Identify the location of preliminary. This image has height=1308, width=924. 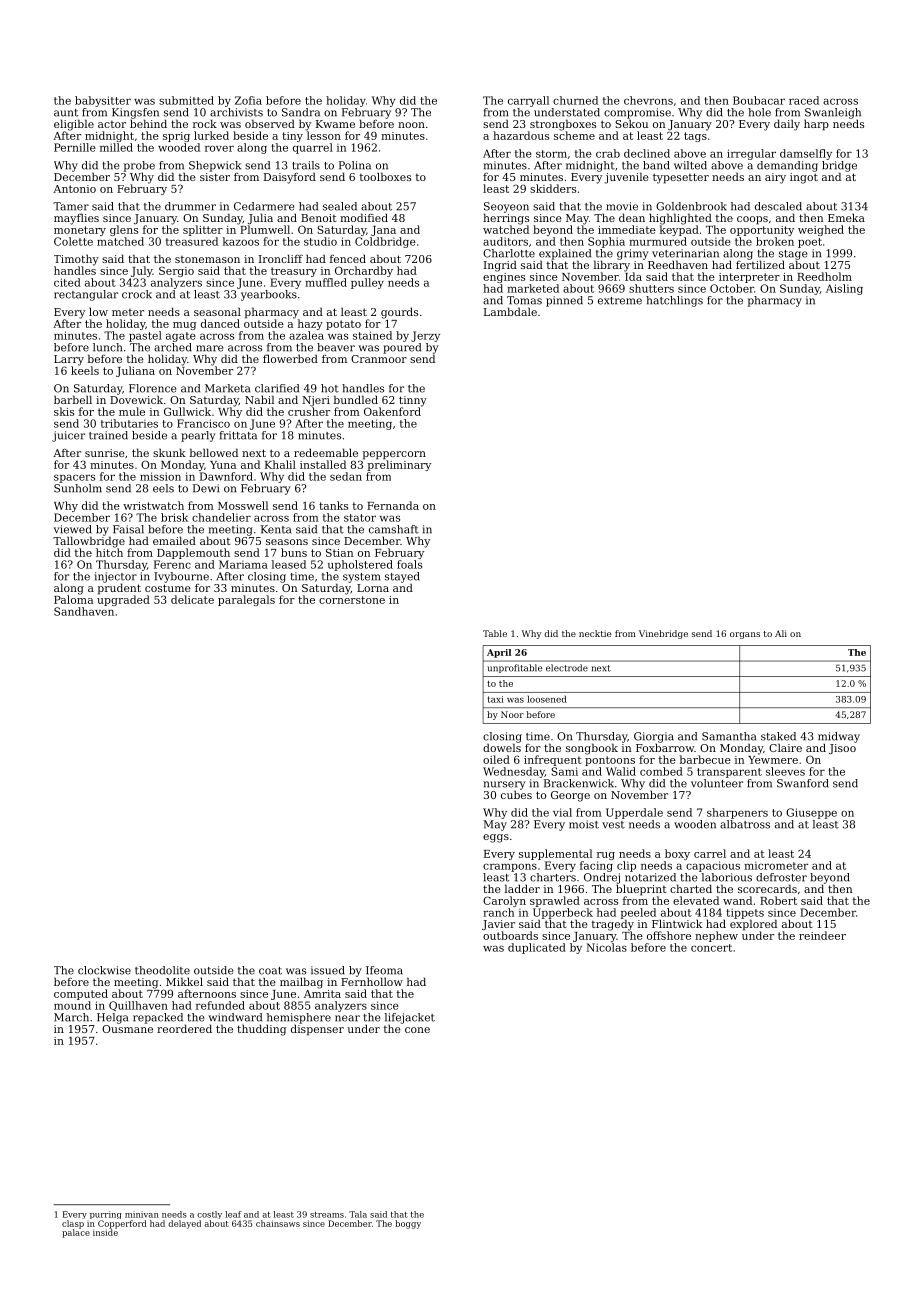
(399, 465).
